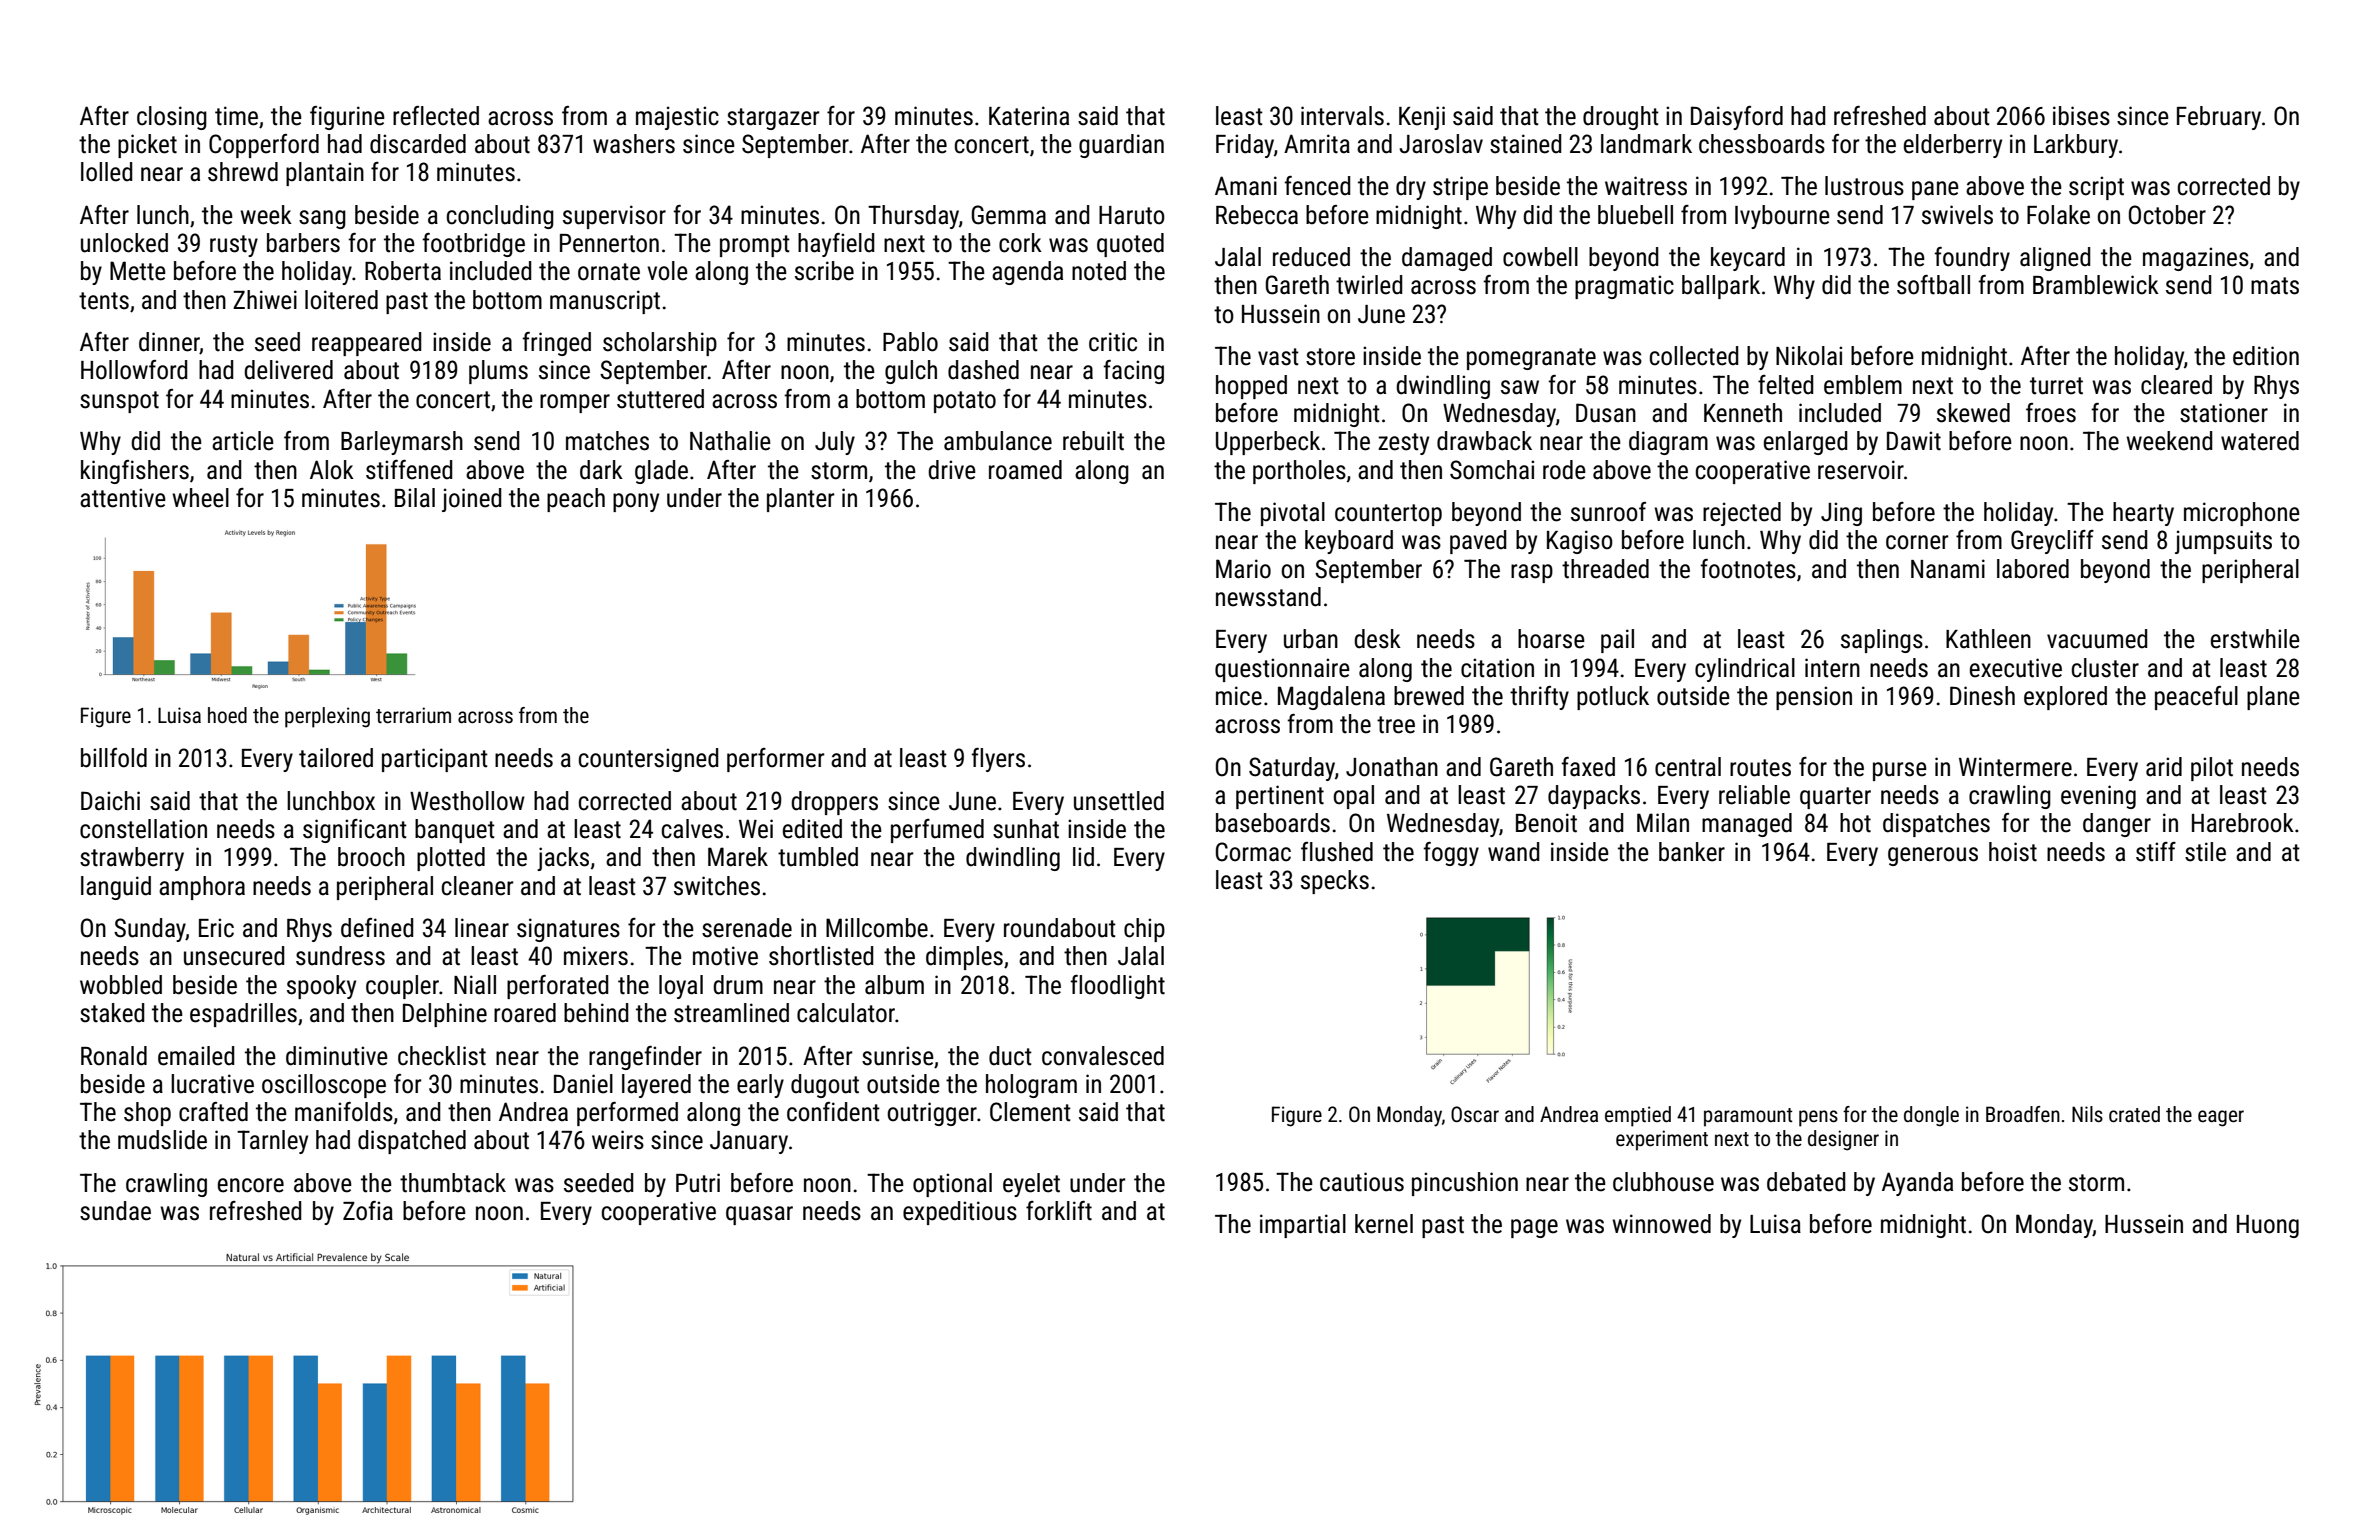 Image resolution: width=2380 pixels, height=1540 pixels. Describe the element at coordinates (1737, 118) in the screenshot. I see `Daisyford` at that location.
